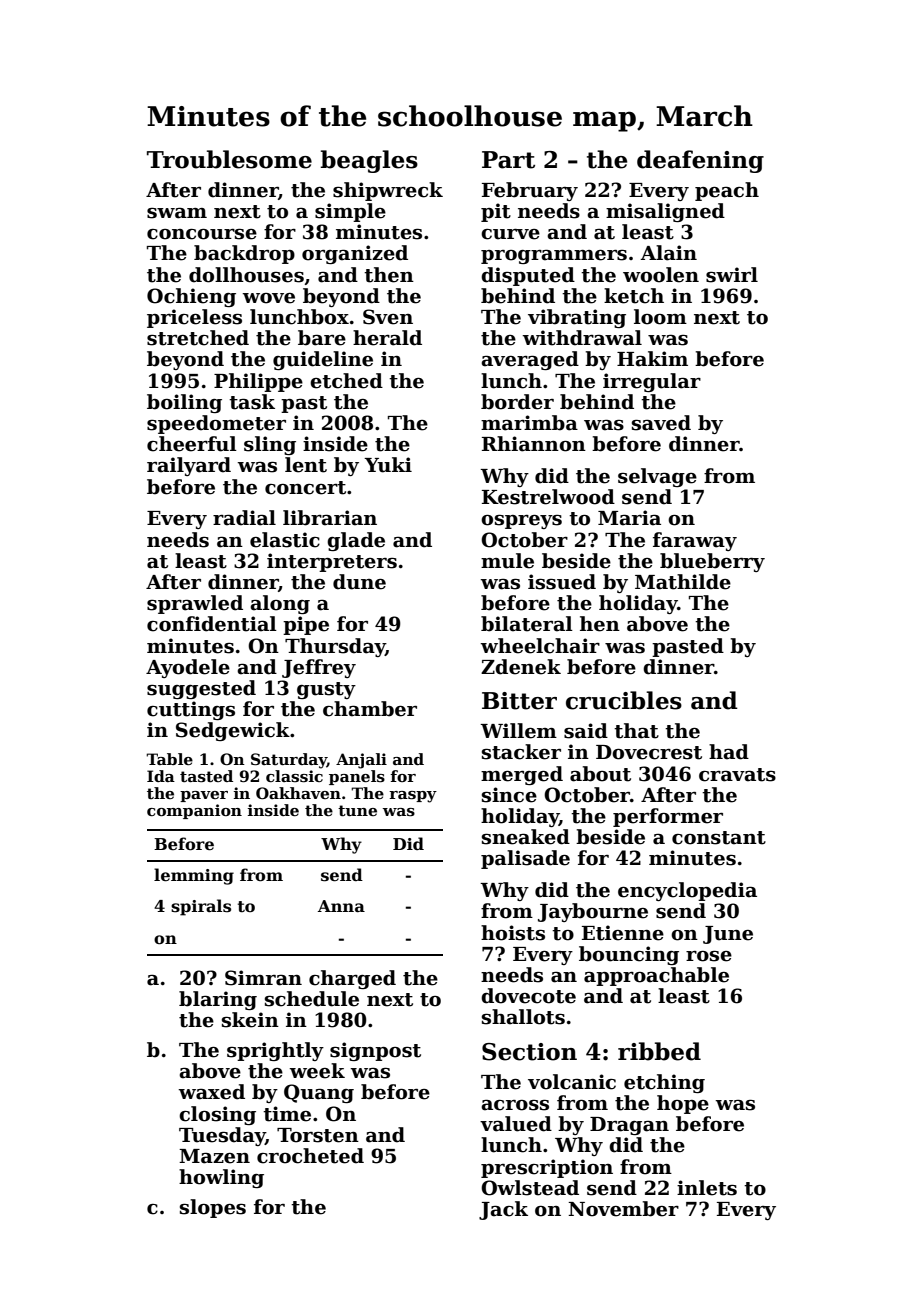  What do you see at coordinates (233, 731) in the image?
I see `Sedgewick` at bounding box center [233, 731].
